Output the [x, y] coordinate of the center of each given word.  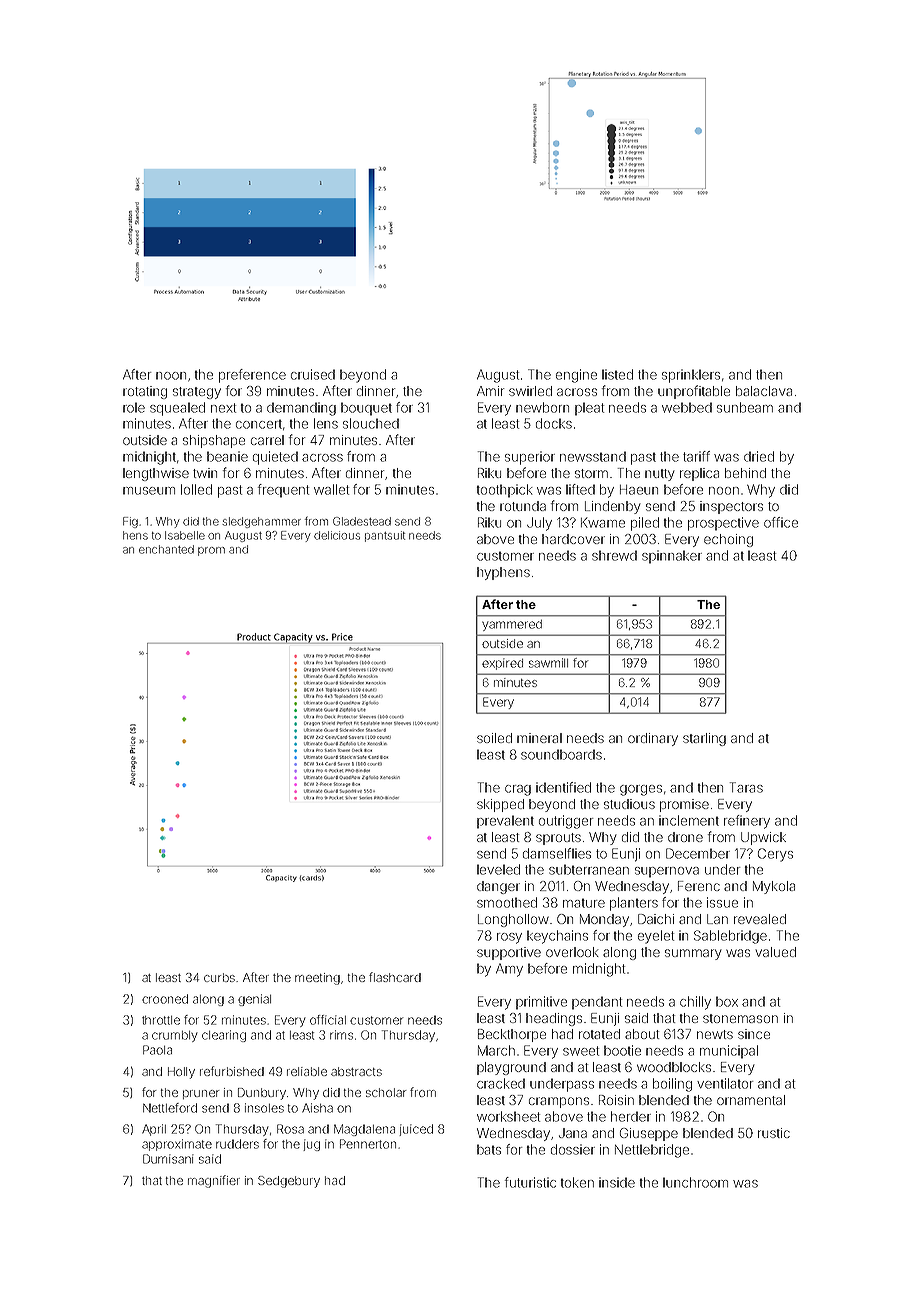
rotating [145, 392]
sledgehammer [261, 522]
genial [254, 1000]
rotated [599, 1034]
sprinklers [691, 376]
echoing [728, 540]
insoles [264, 1108]
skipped [500, 805]
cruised [313, 374]
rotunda [523, 506]
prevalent [505, 822]
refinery [747, 822]
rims [341, 1035]
